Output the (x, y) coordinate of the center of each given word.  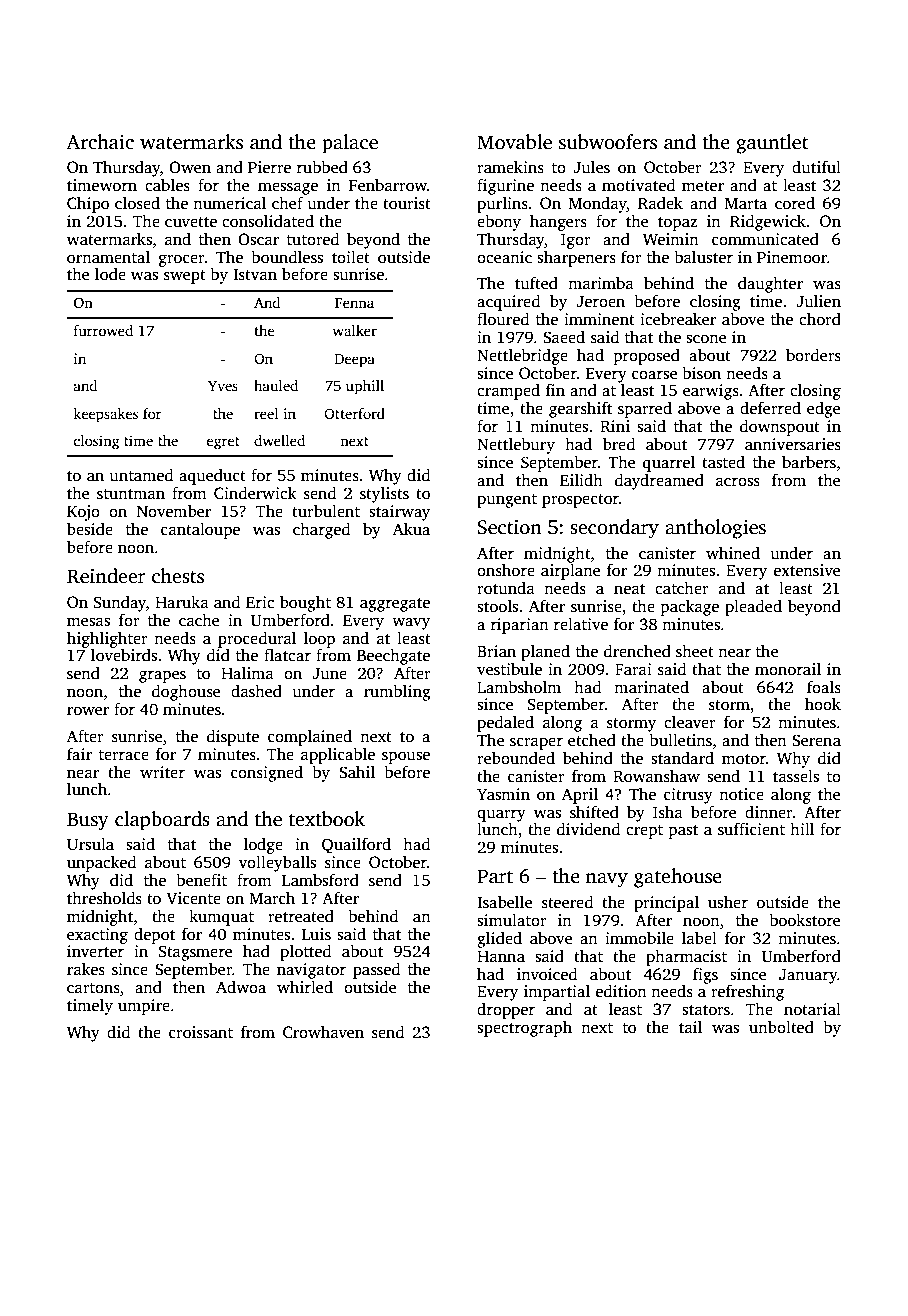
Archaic (100, 142)
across (738, 482)
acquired (508, 303)
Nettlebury (516, 446)
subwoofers (608, 142)
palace (350, 144)
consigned (267, 774)
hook (823, 704)
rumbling (397, 693)
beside (90, 529)
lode (110, 274)
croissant (201, 1032)
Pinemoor (792, 257)
